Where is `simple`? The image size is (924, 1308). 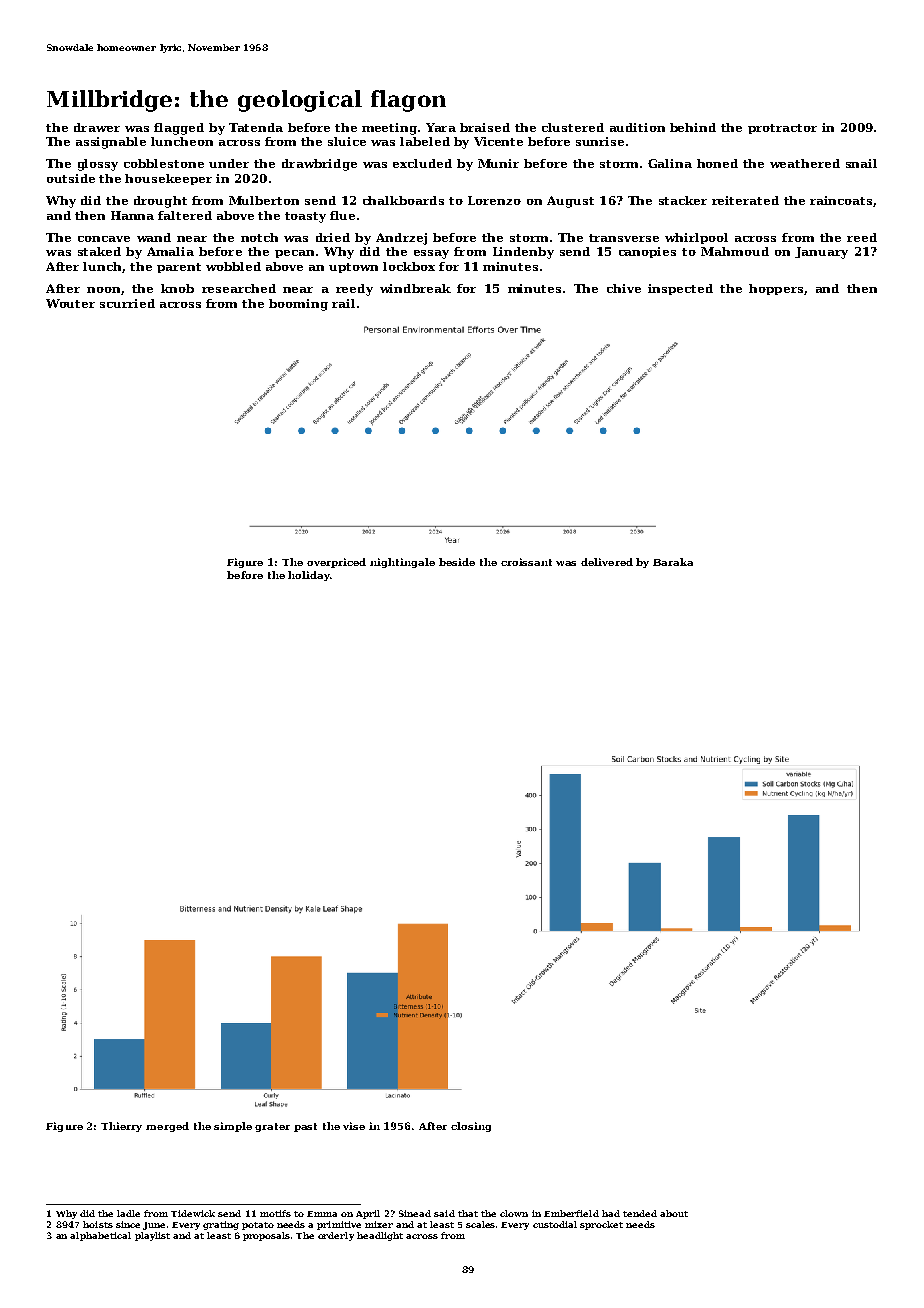 simple is located at coordinates (233, 1127).
